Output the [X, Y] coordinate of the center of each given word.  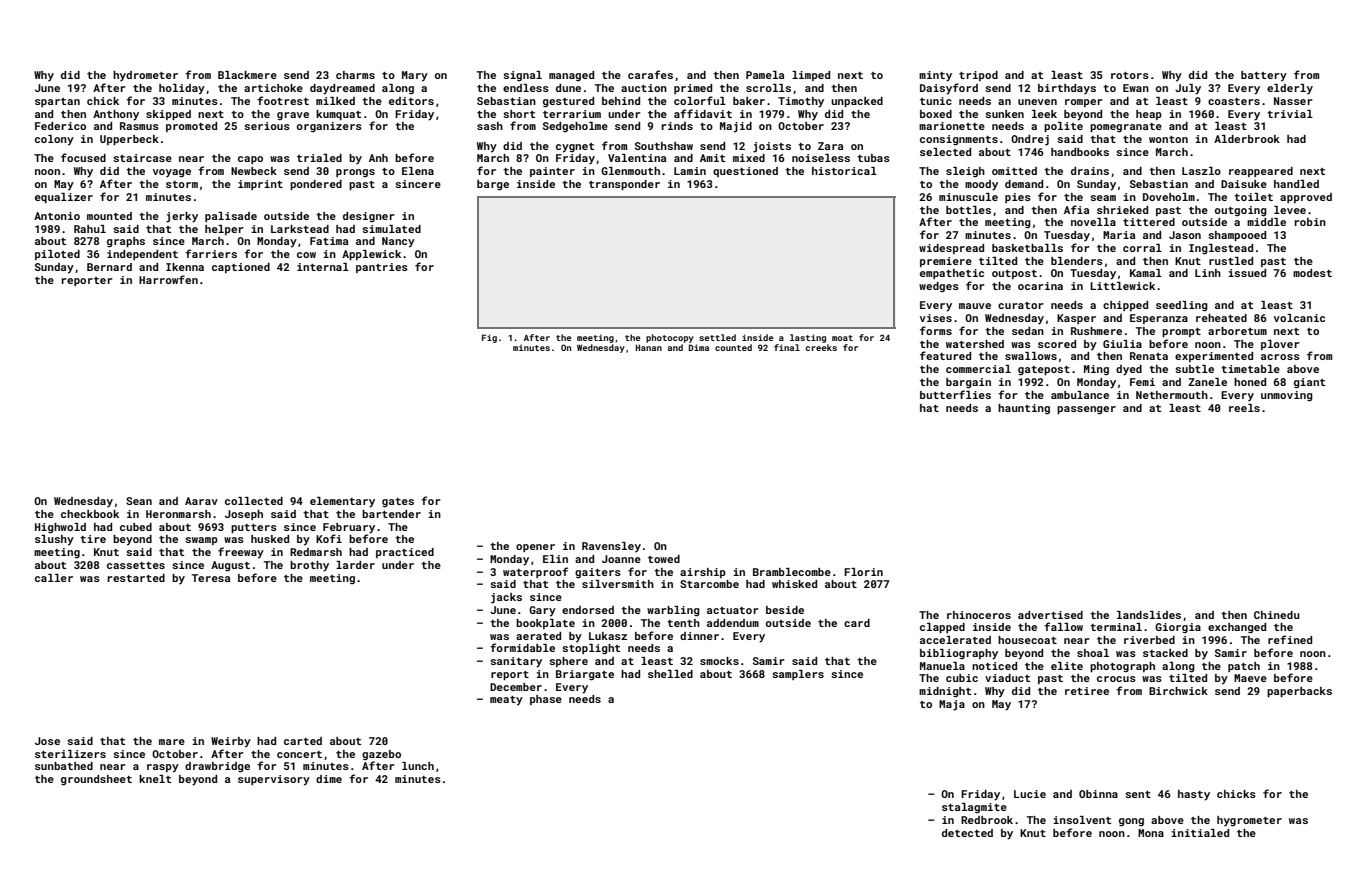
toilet [1253, 197]
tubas [873, 158]
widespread [951, 249]
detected [967, 833]
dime [329, 779]
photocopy [670, 338]
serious [267, 126]
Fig [489, 338]
